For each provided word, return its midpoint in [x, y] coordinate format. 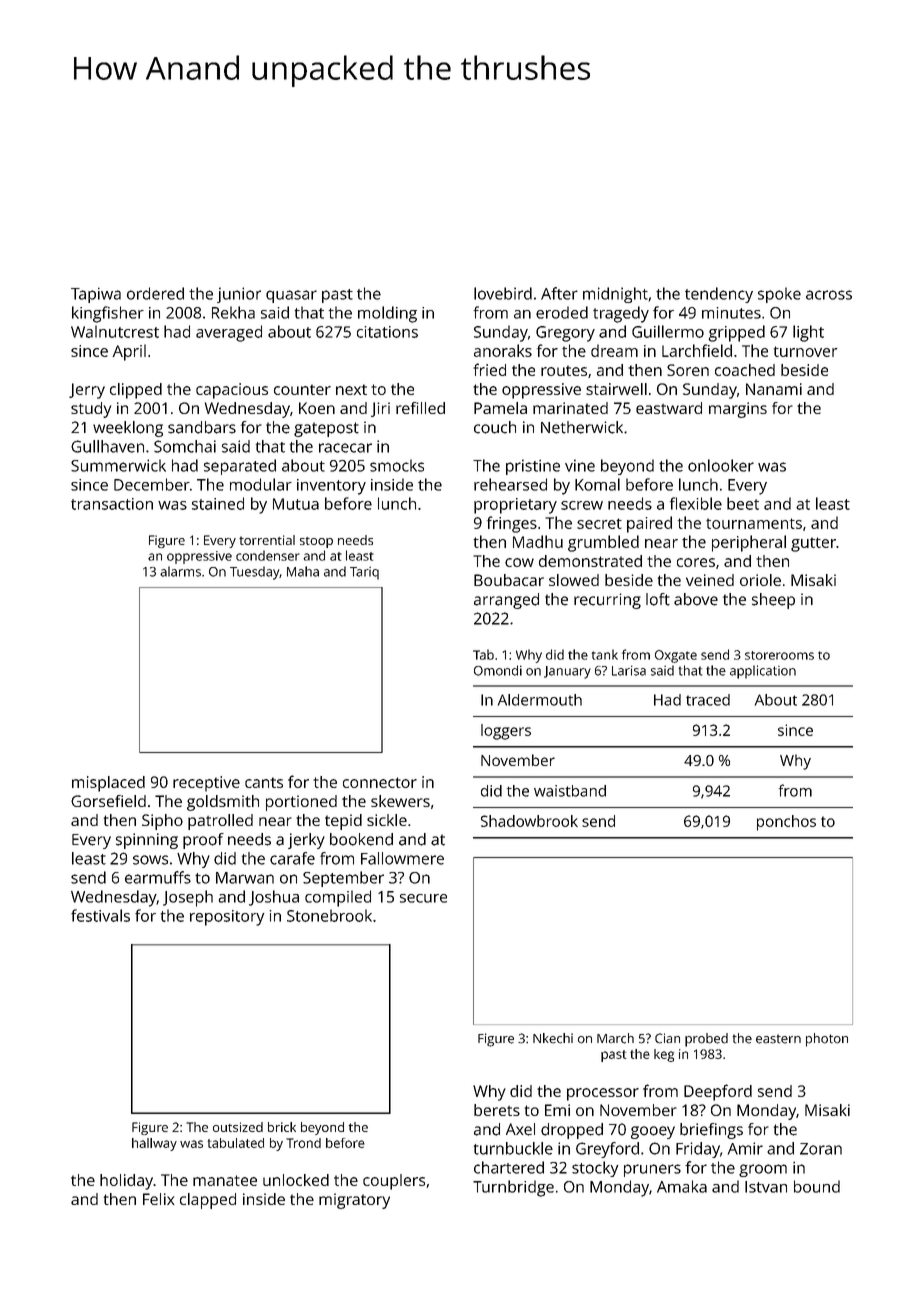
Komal [597, 484]
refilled [420, 408]
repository [227, 918]
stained [218, 503]
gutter [813, 544]
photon [827, 1040]
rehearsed [510, 484]
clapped [208, 1201]
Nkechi [553, 1038]
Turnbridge [513, 1188]
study [91, 410]
